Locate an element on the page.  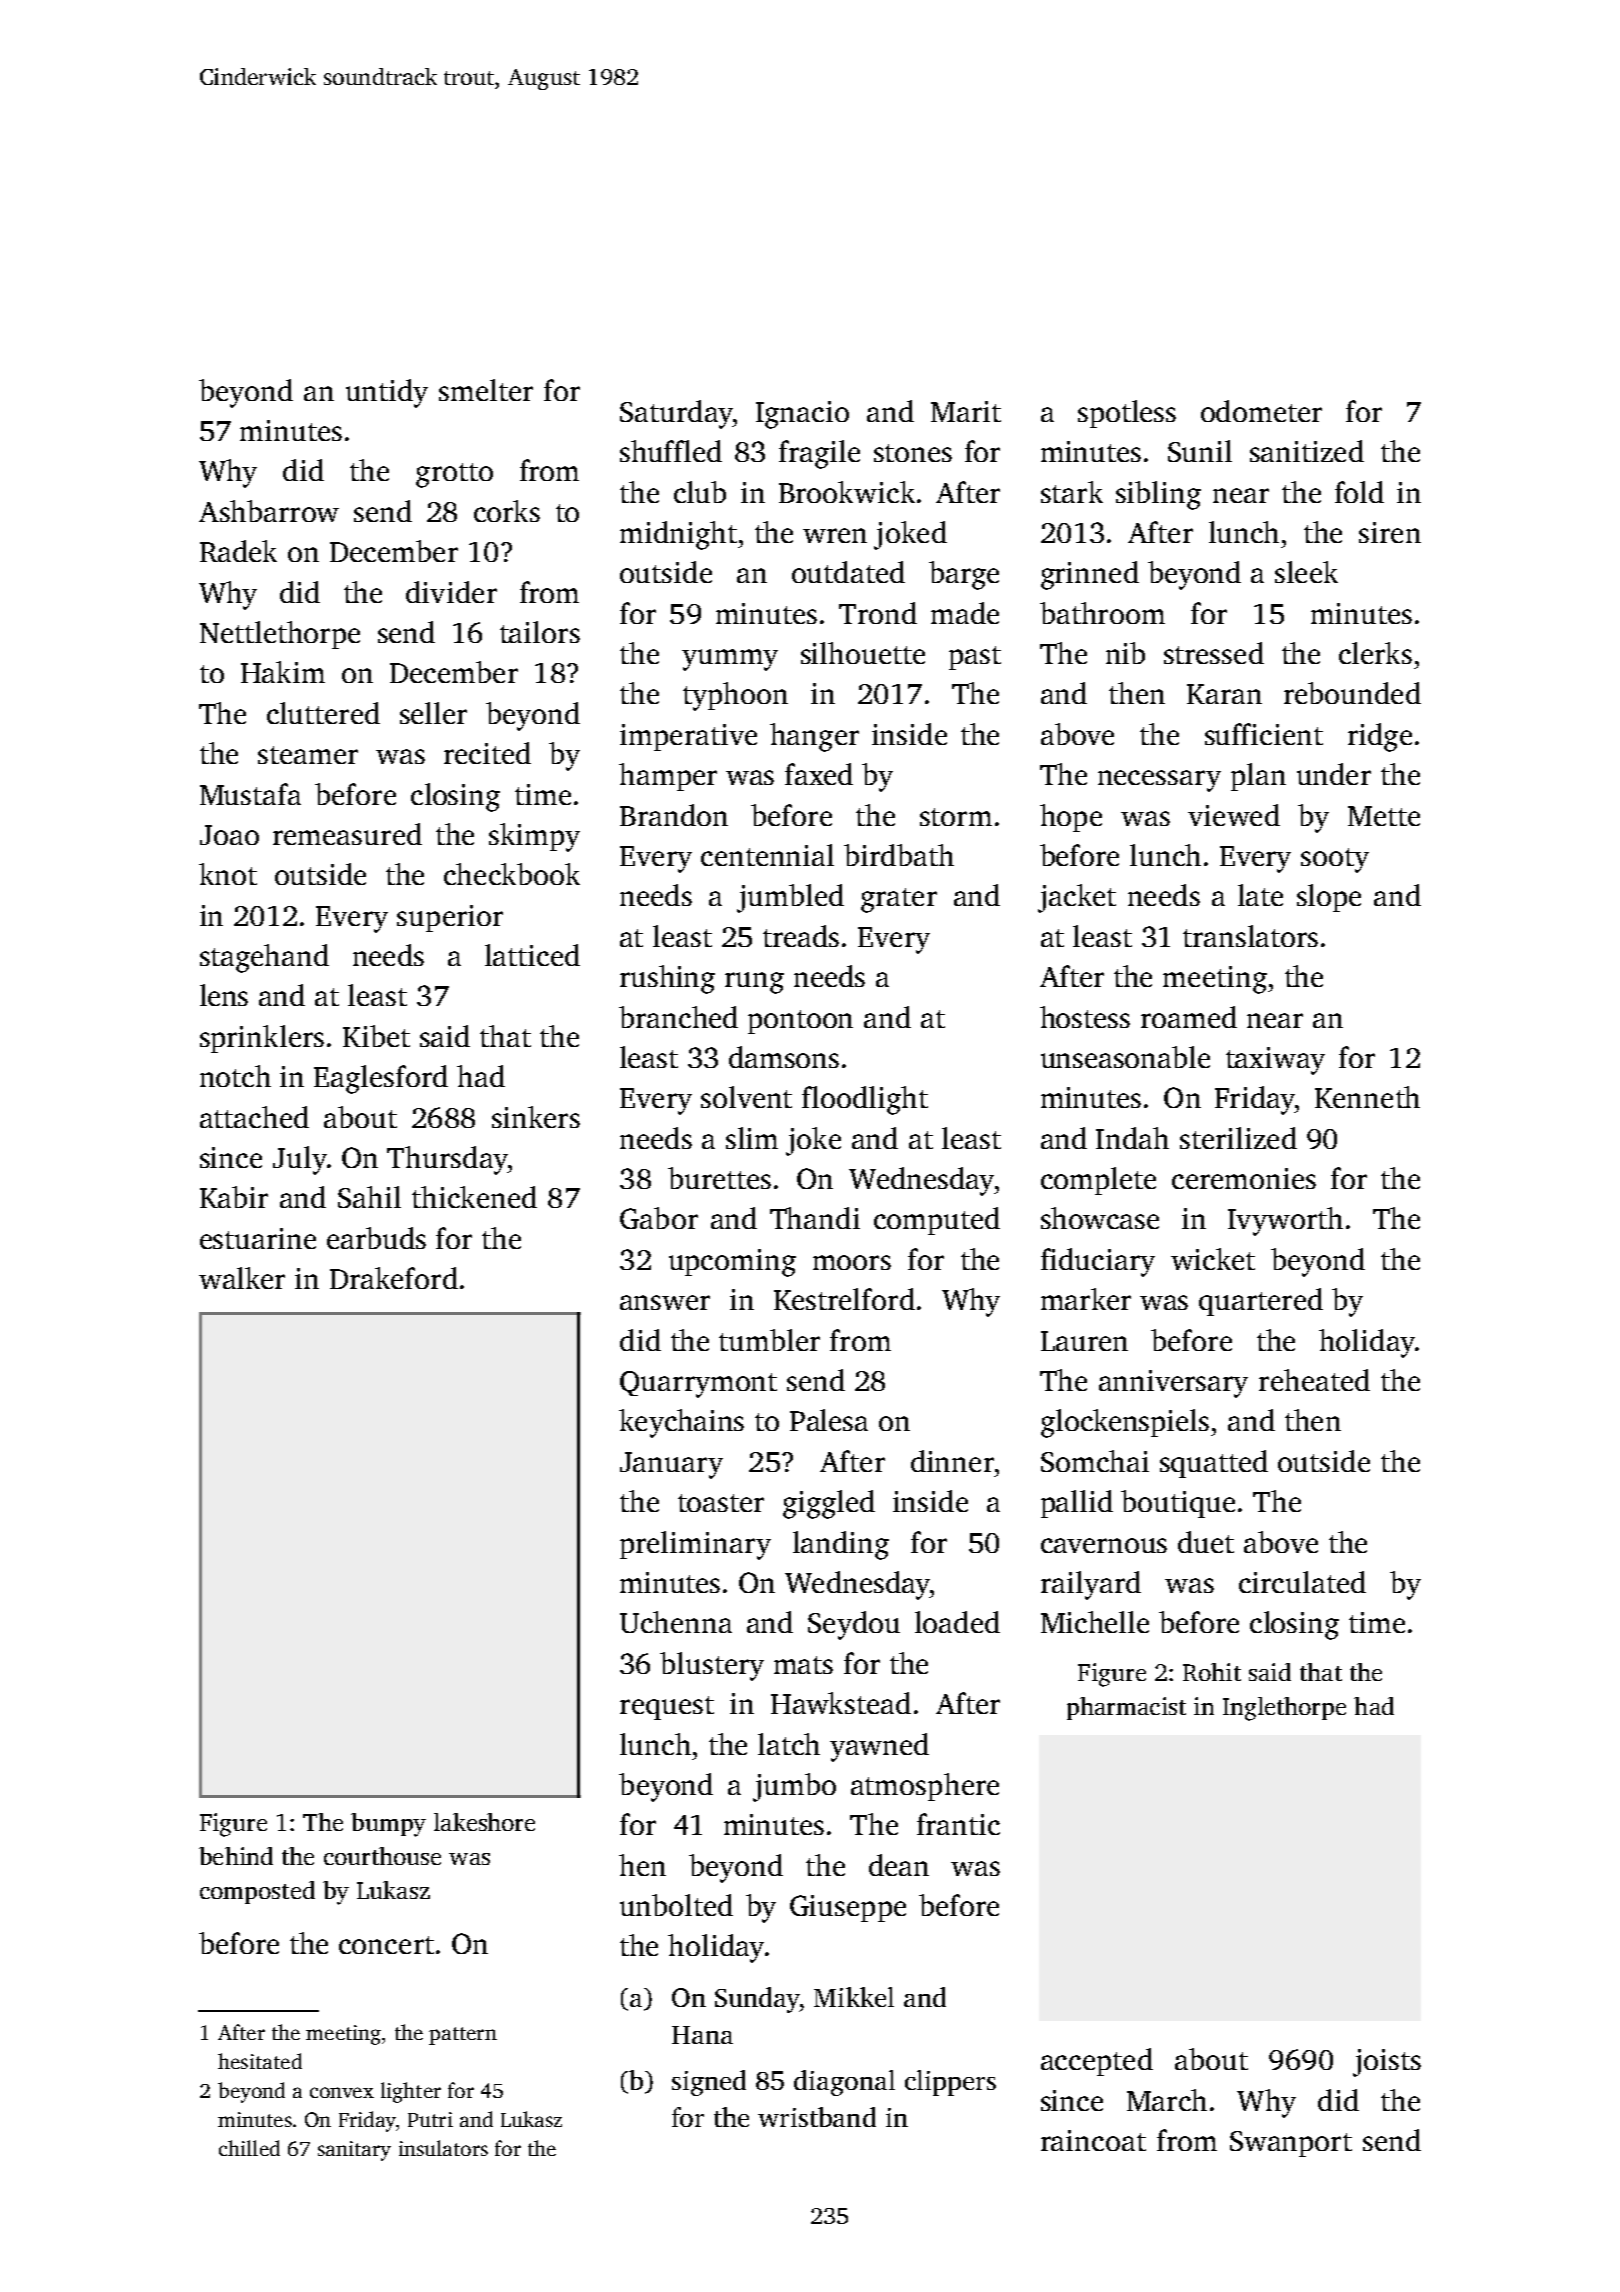
midnight is located at coordinates (678, 535).
